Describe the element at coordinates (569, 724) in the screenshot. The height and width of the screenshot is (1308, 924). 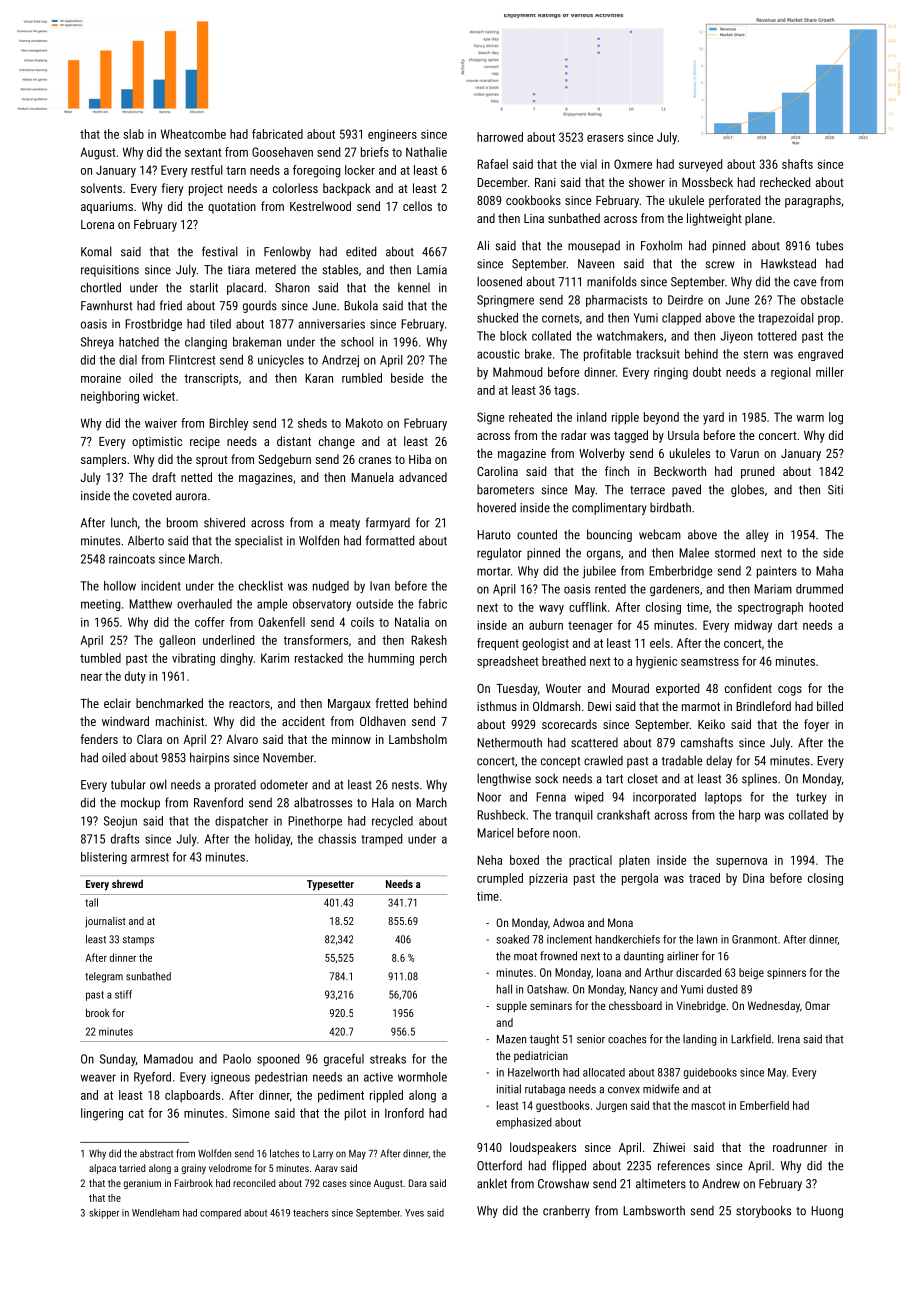
I see `scorecards` at that location.
